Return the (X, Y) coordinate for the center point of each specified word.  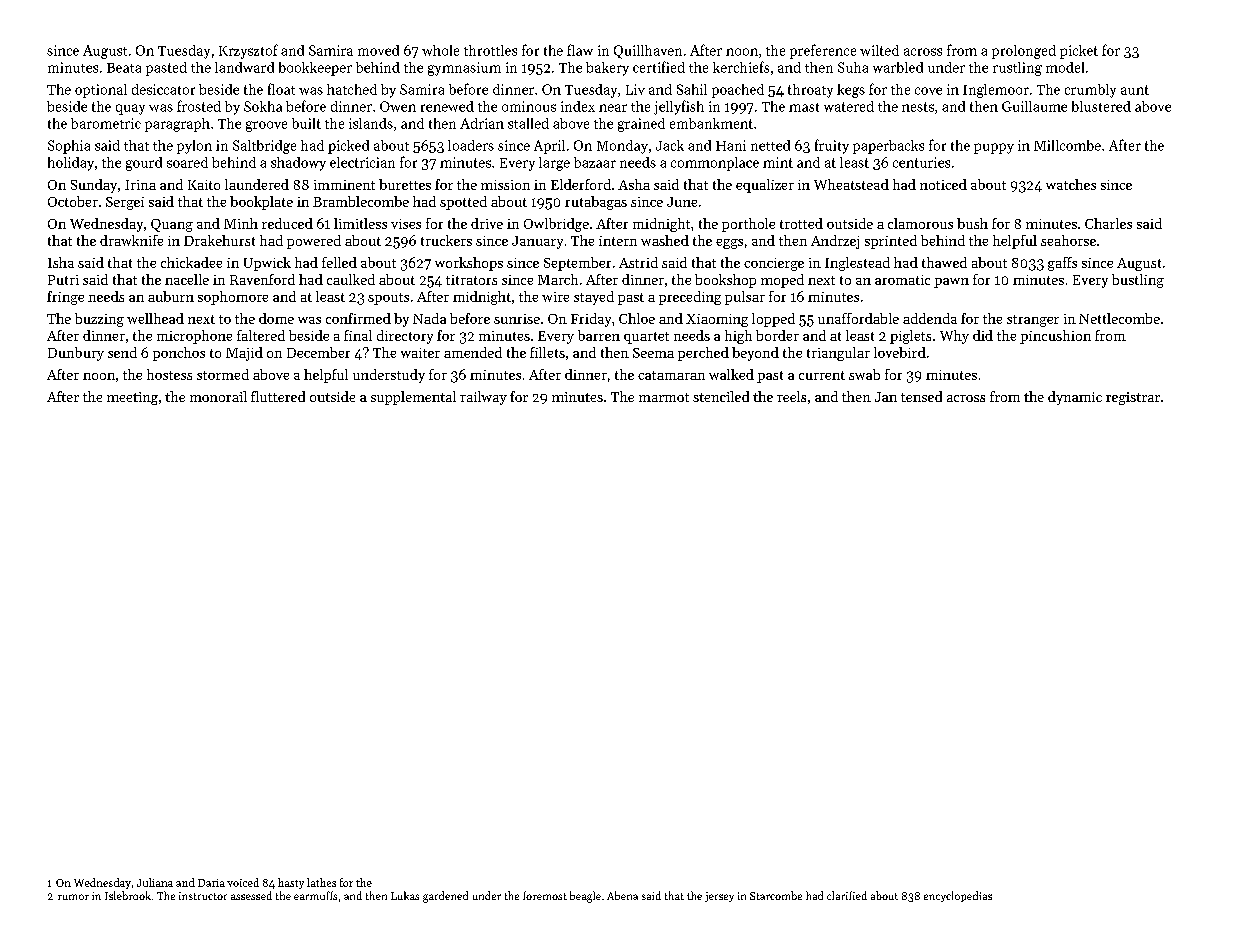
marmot (664, 397)
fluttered (278, 396)
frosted (199, 106)
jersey (719, 897)
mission (505, 185)
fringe (65, 298)
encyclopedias (958, 896)
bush (972, 223)
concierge (774, 264)
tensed (921, 396)
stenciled (721, 396)
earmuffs (315, 895)
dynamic (1075, 398)
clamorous (920, 223)
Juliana (155, 882)
